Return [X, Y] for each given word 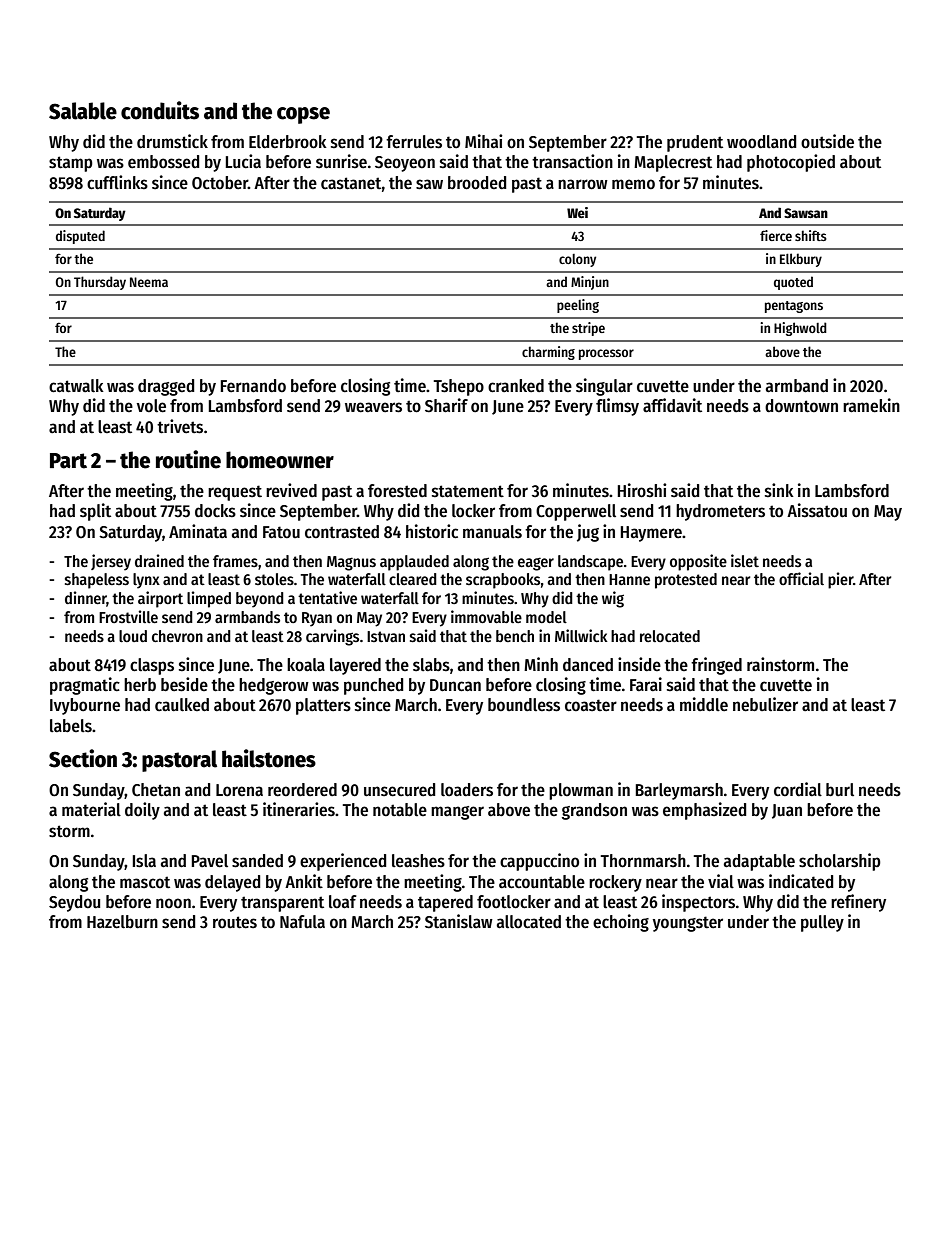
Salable [83, 111]
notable [400, 809]
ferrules [414, 142]
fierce [776, 235]
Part [68, 461]
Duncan [455, 685]
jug [588, 533]
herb [140, 685]
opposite [698, 562]
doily [142, 811]
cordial [798, 789]
